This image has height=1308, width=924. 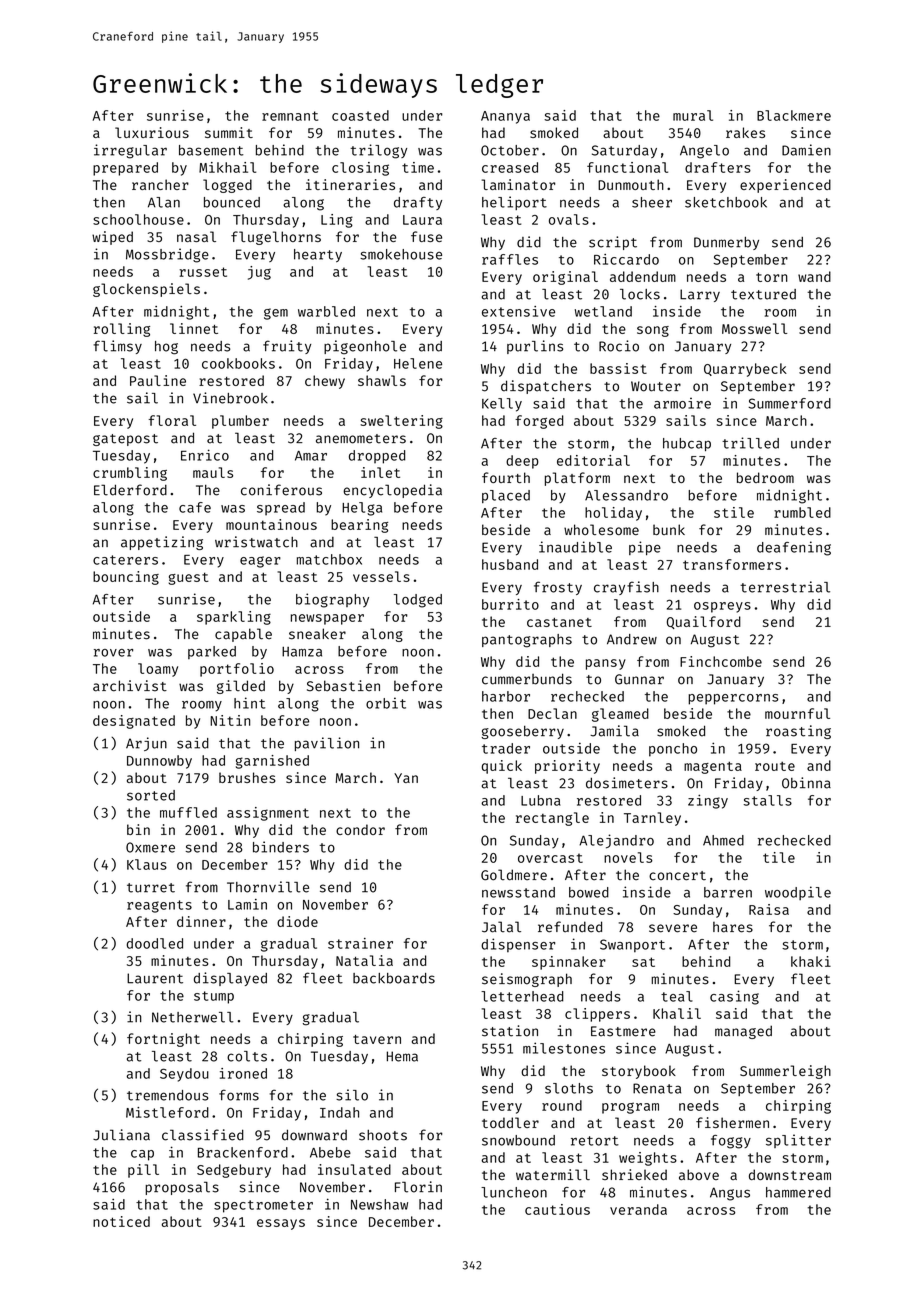 What do you see at coordinates (798, 1192) in the image?
I see `hammered` at bounding box center [798, 1192].
